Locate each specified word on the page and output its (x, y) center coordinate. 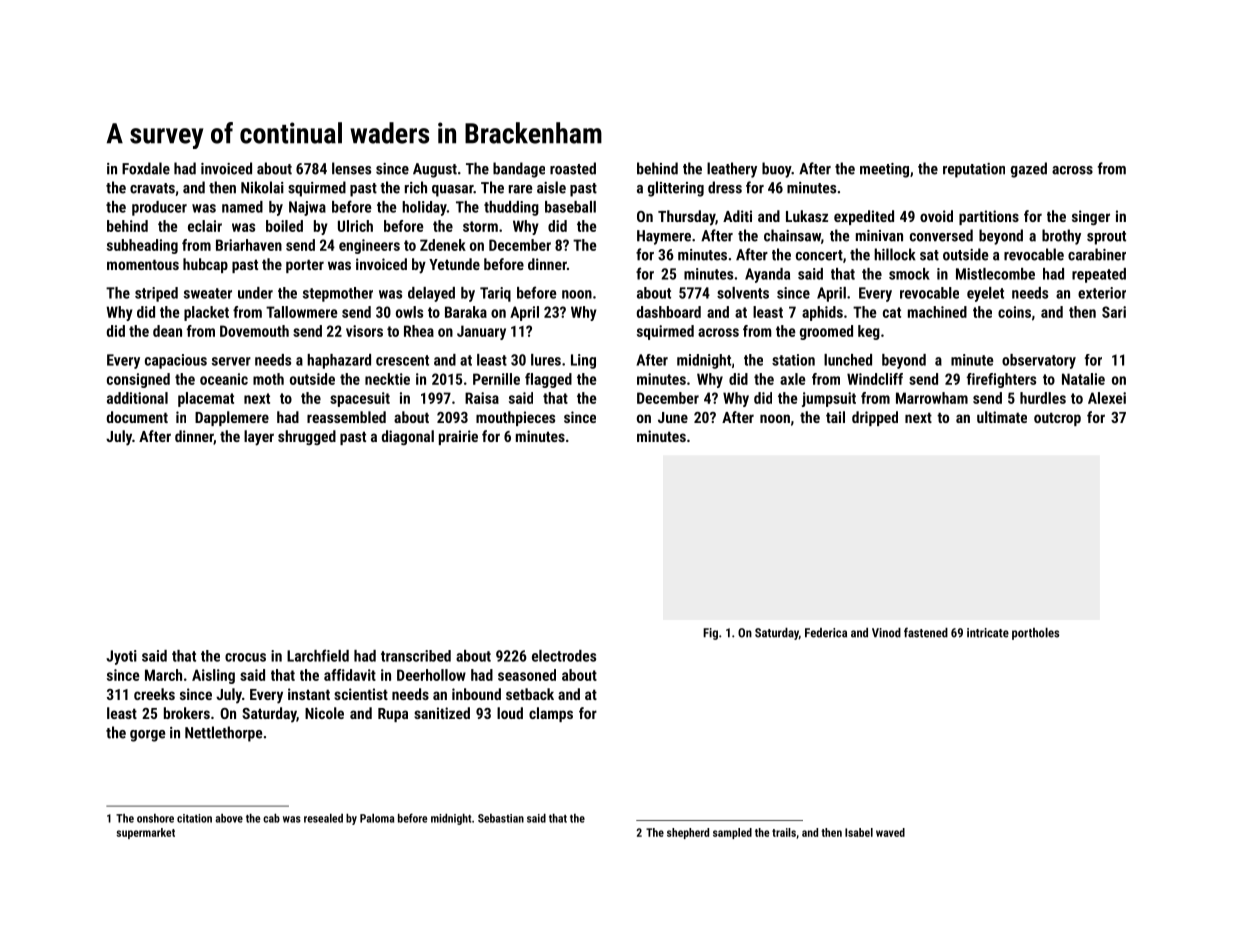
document (137, 417)
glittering (676, 189)
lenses (351, 168)
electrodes (564, 656)
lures (546, 360)
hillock (895, 254)
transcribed (416, 656)
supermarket (145, 833)
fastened (926, 632)
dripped (875, 418)
